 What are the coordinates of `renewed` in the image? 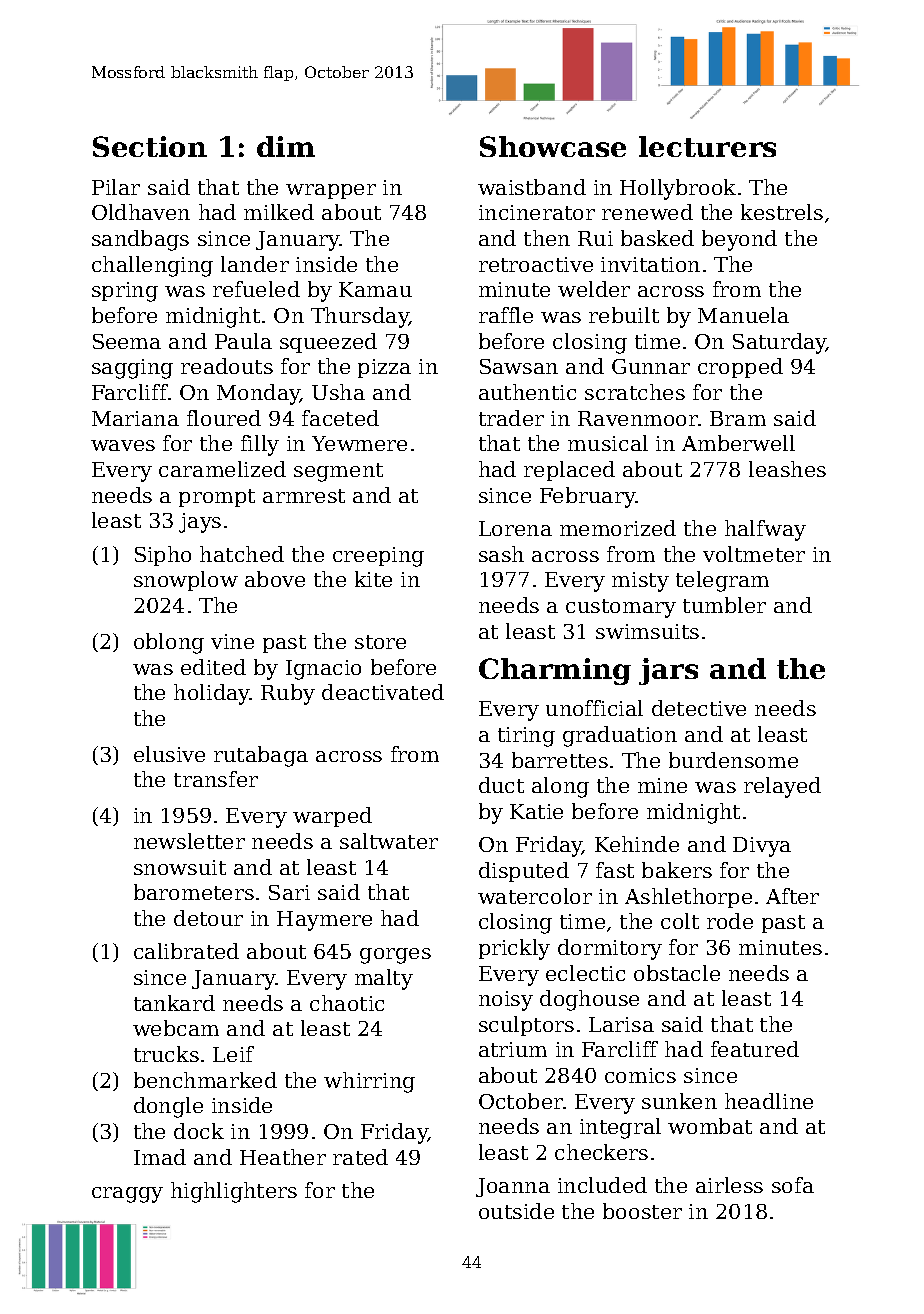 It's located at (647, 212).
